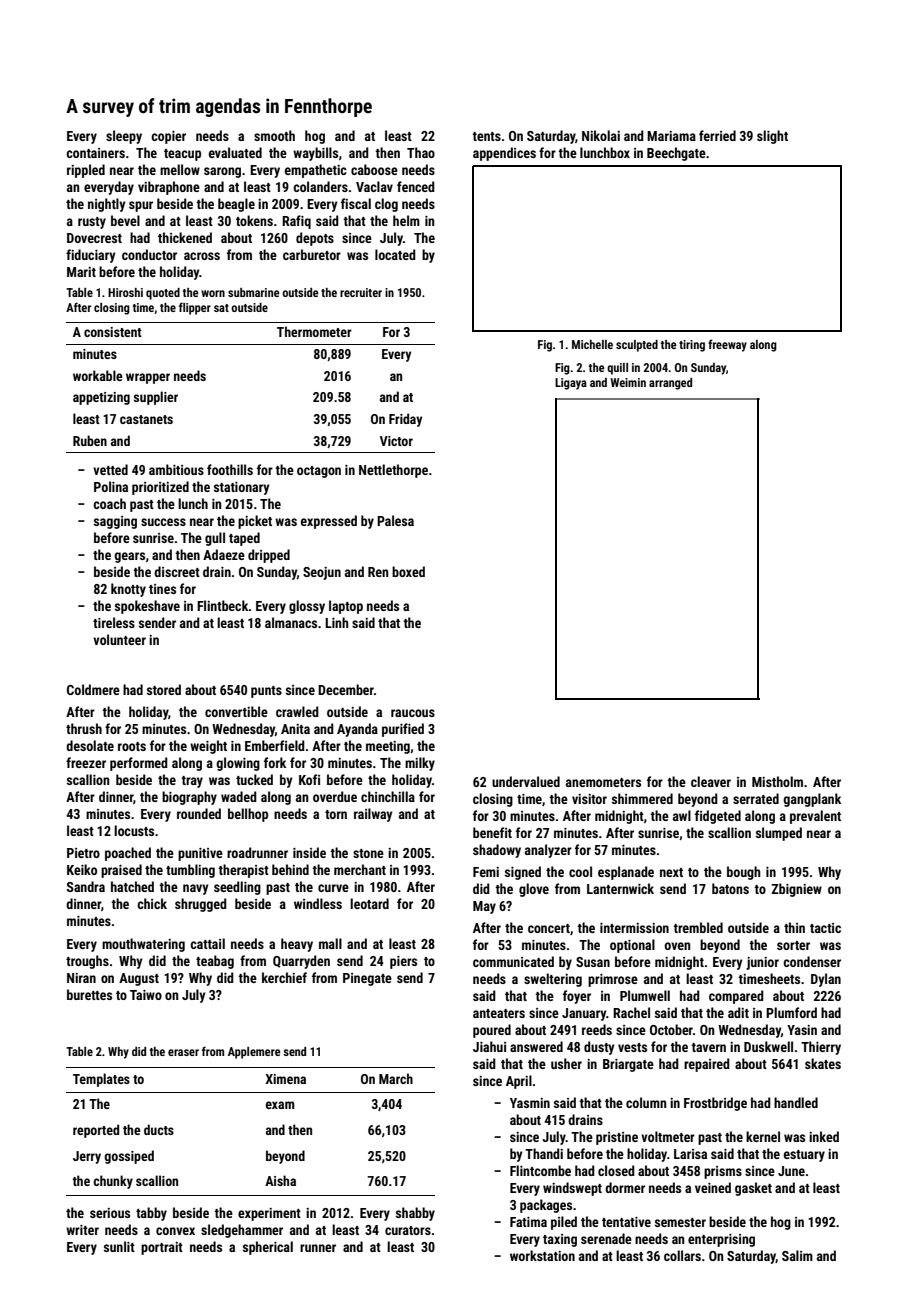 This screenshot has height=1316, width=908. I want to click on chick, so click(152, 903).
